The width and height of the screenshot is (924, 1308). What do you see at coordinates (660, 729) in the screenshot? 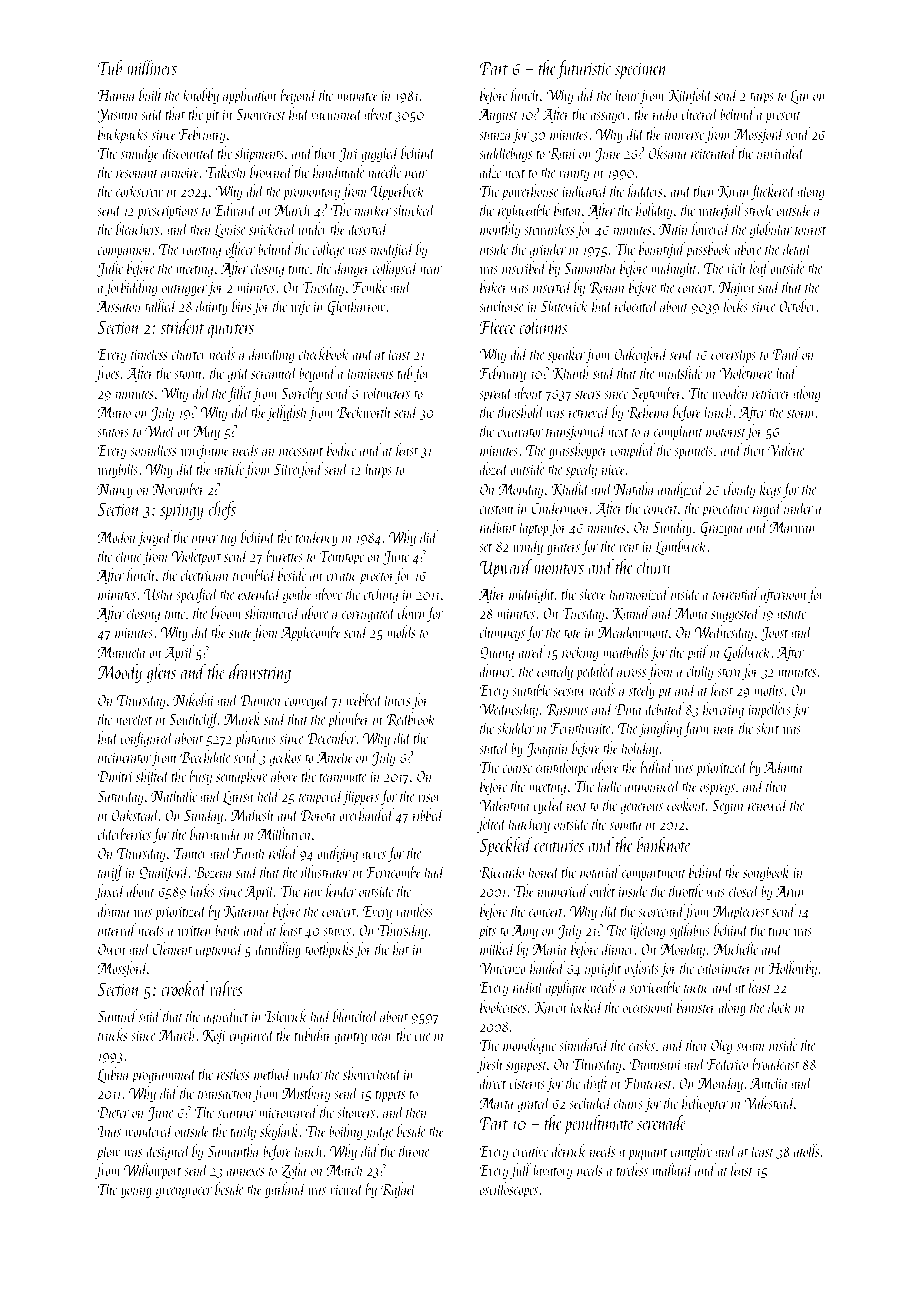
I see `jangling` at bounding box center [660, 729].
